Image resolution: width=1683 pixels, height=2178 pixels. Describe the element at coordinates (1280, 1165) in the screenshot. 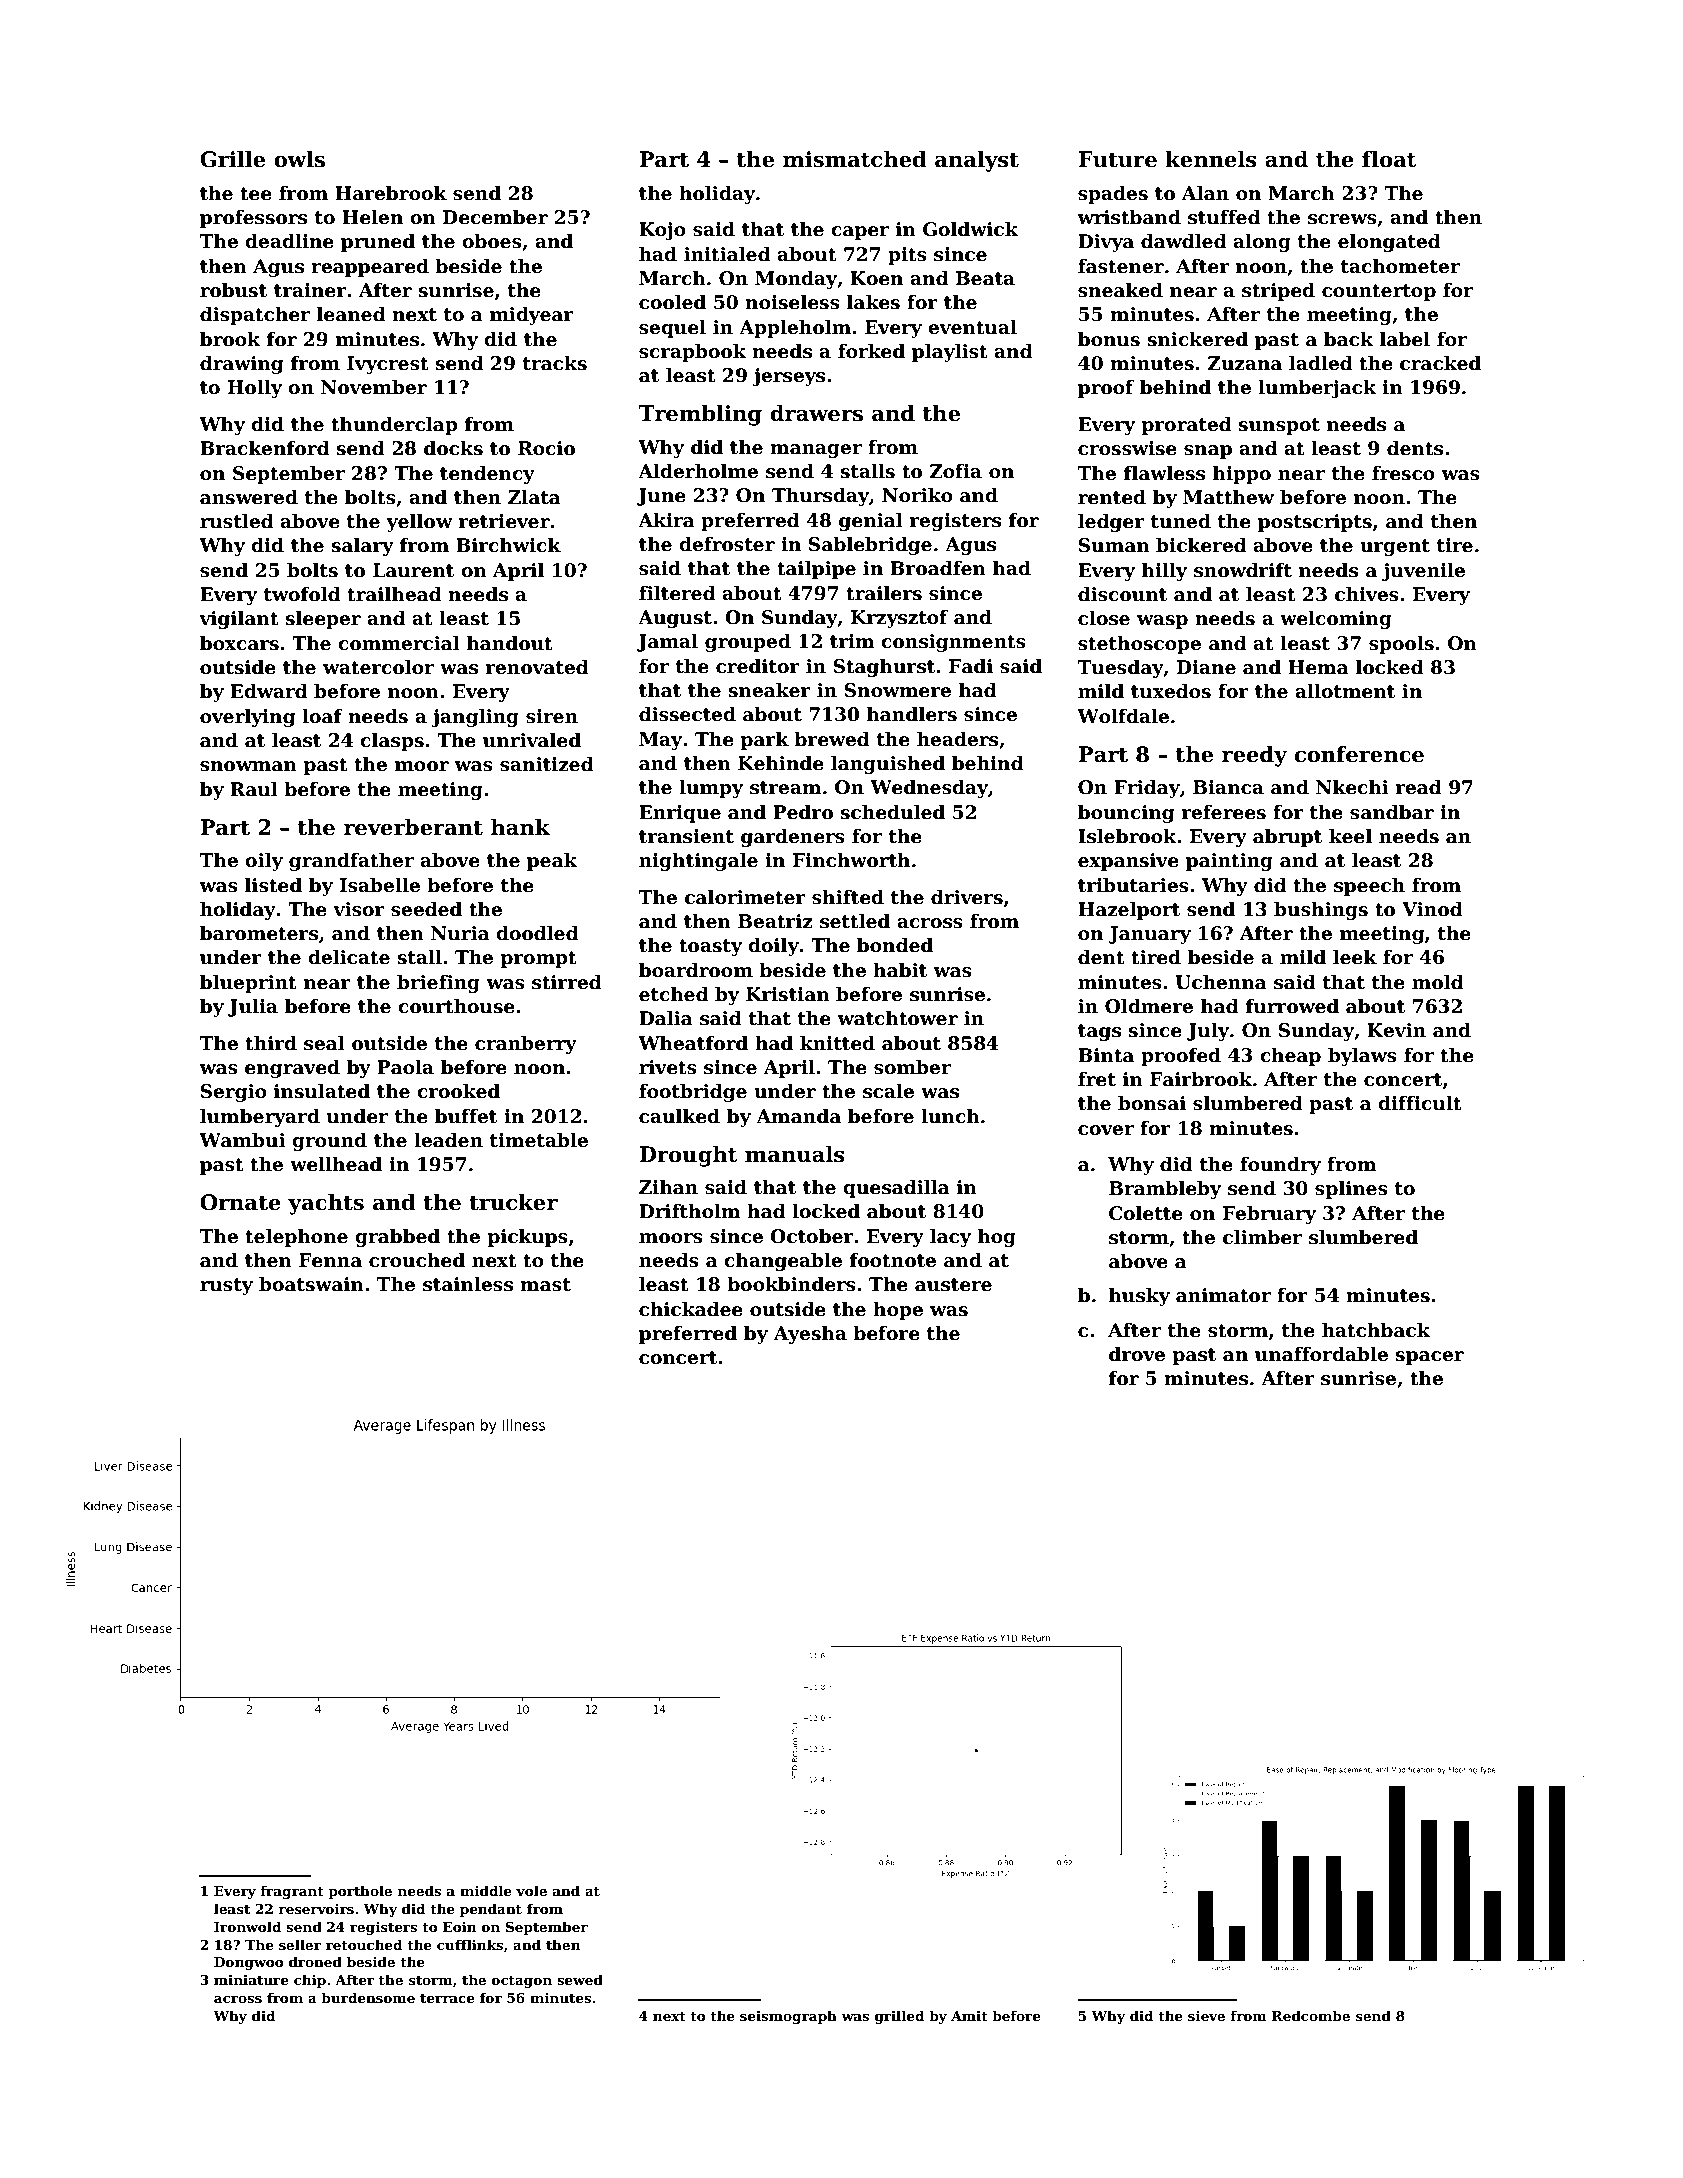

I see `foundry` at that location.
